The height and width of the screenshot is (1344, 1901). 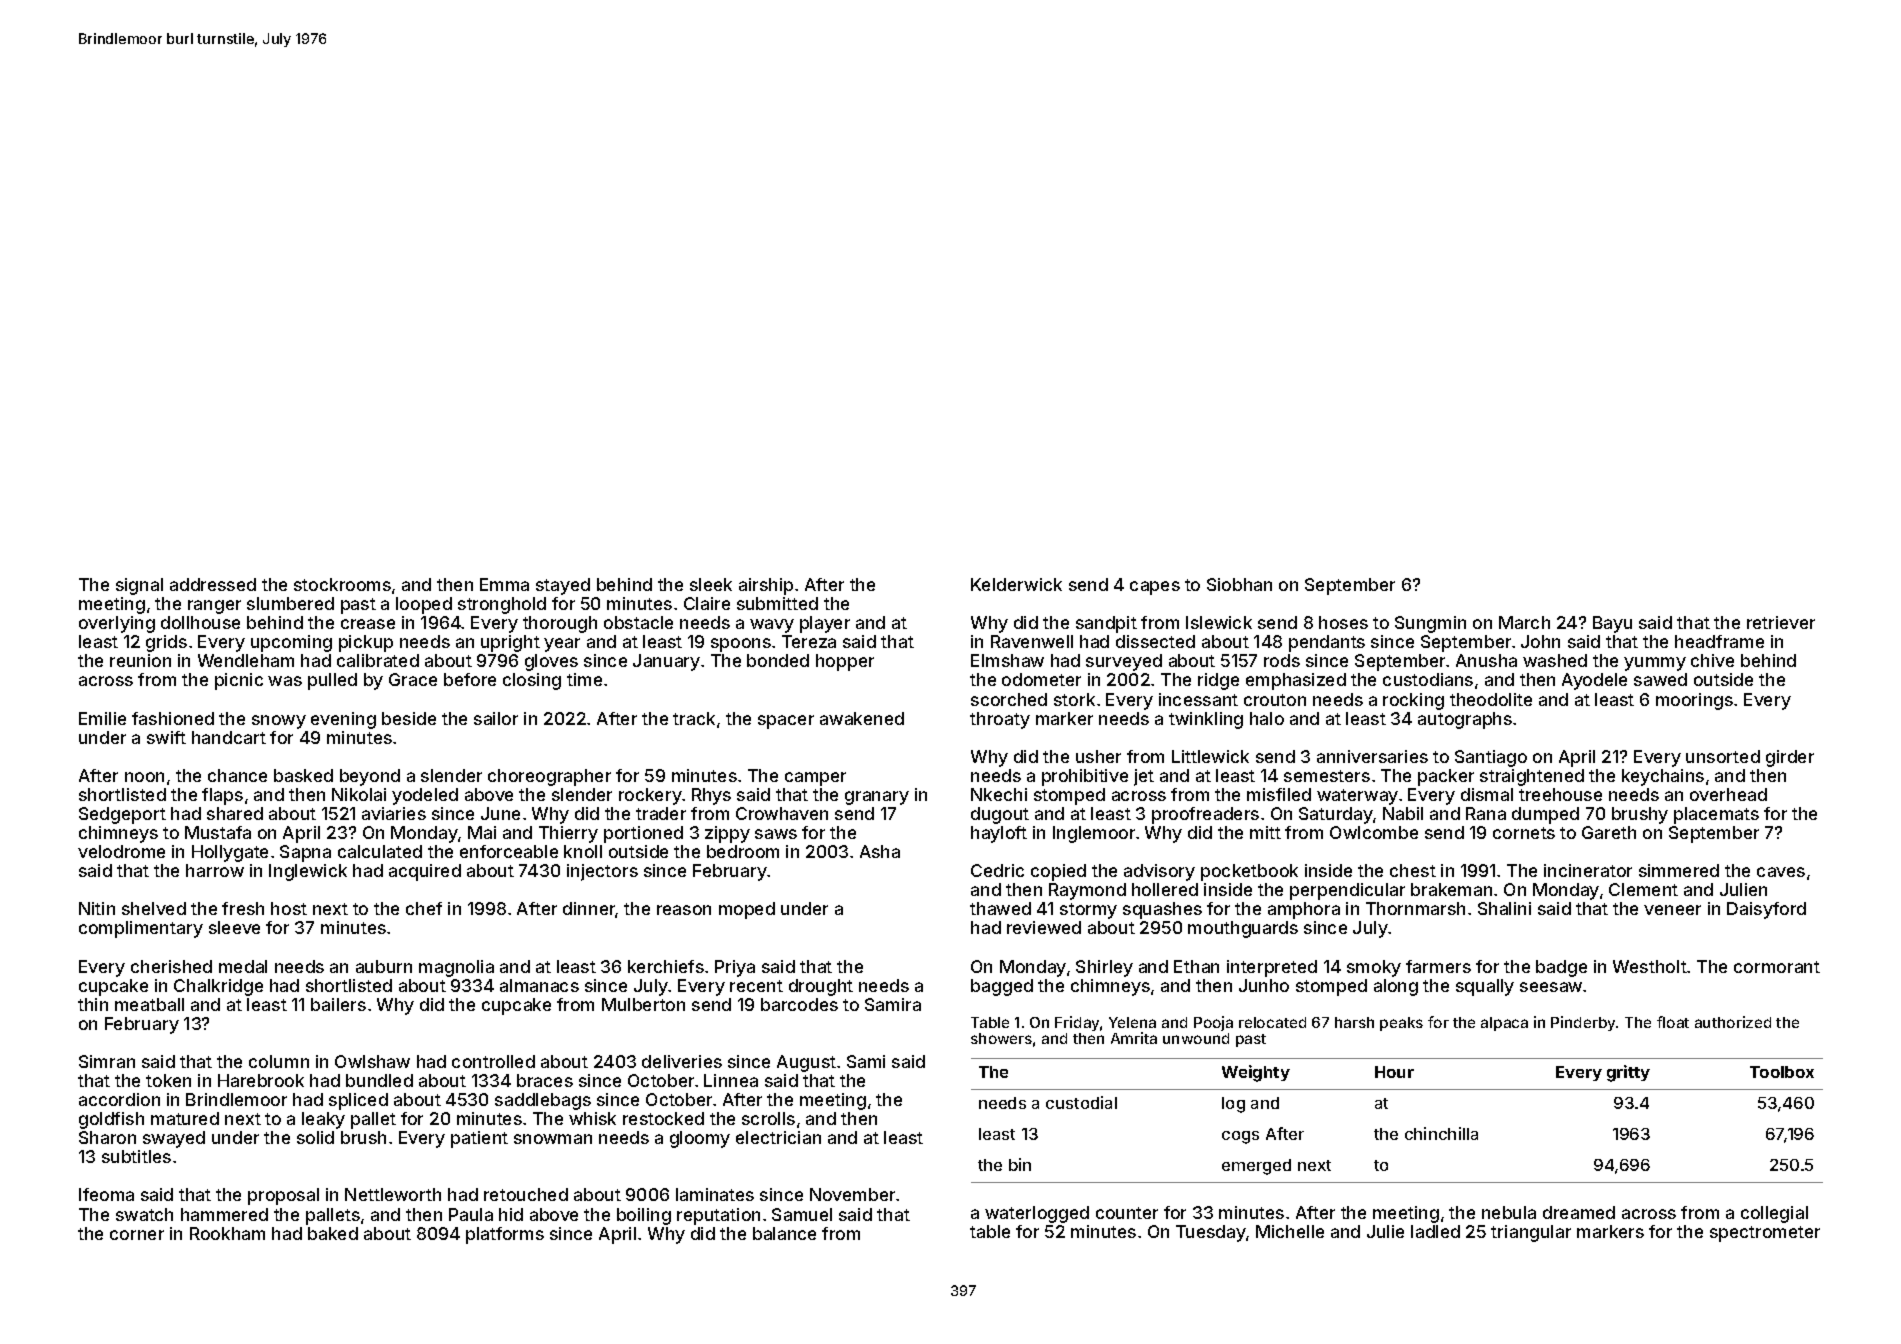 What do you see at coordinates (1239, 584) in the screenshot?
I see `Siobhan` at bounding box center [1239, 584].
